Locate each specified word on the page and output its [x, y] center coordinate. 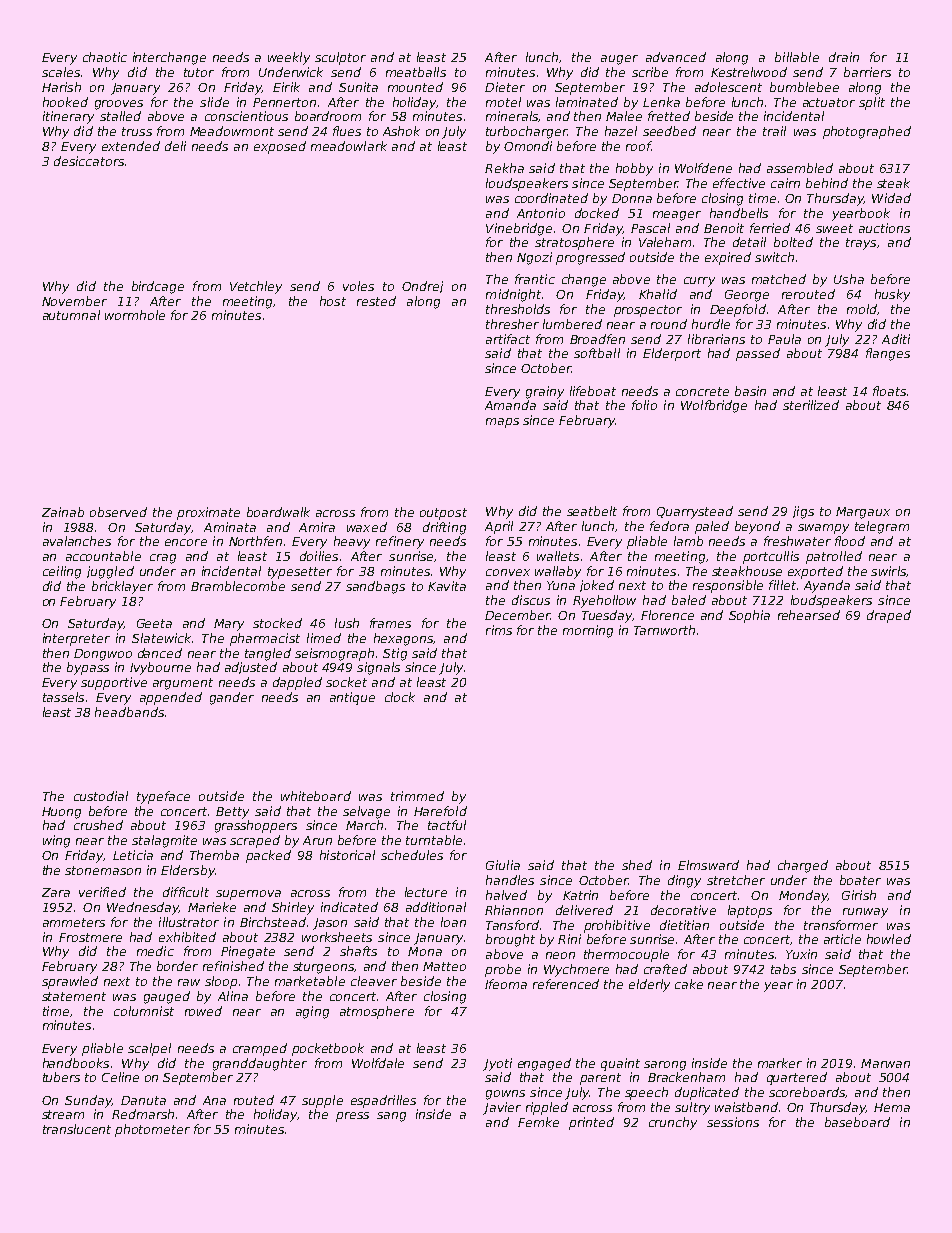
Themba [214, 855]
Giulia [503, 865]
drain [844, 57]
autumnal [71, 315]
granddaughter [260, 1064]
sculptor [340, 58]
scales [61, 72]
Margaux [863, 513]
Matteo [444, 966]
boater [860, 880]
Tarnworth [664, 630]
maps [502, 423]
